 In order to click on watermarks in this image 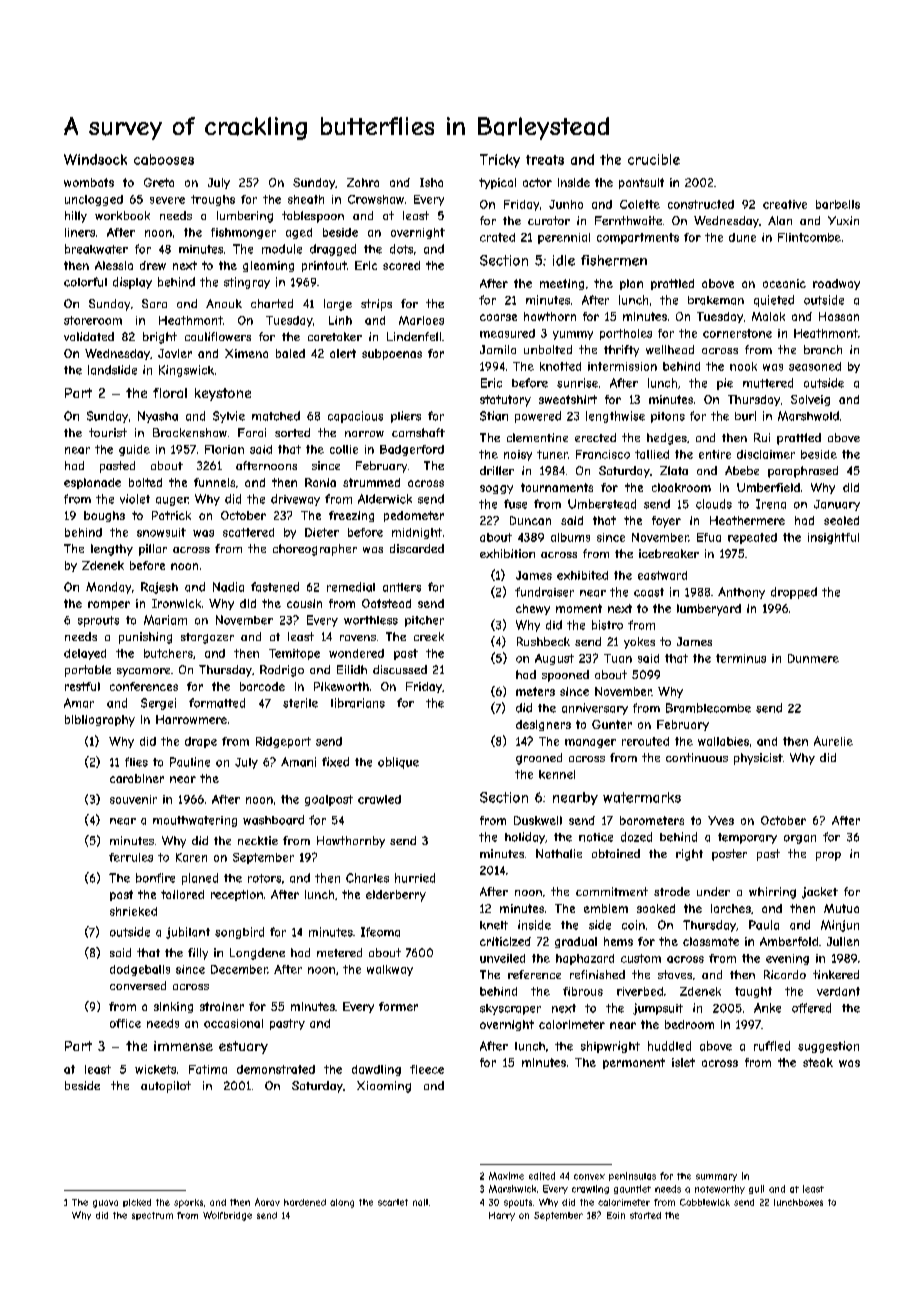, I will do `click(642, 797)`.
